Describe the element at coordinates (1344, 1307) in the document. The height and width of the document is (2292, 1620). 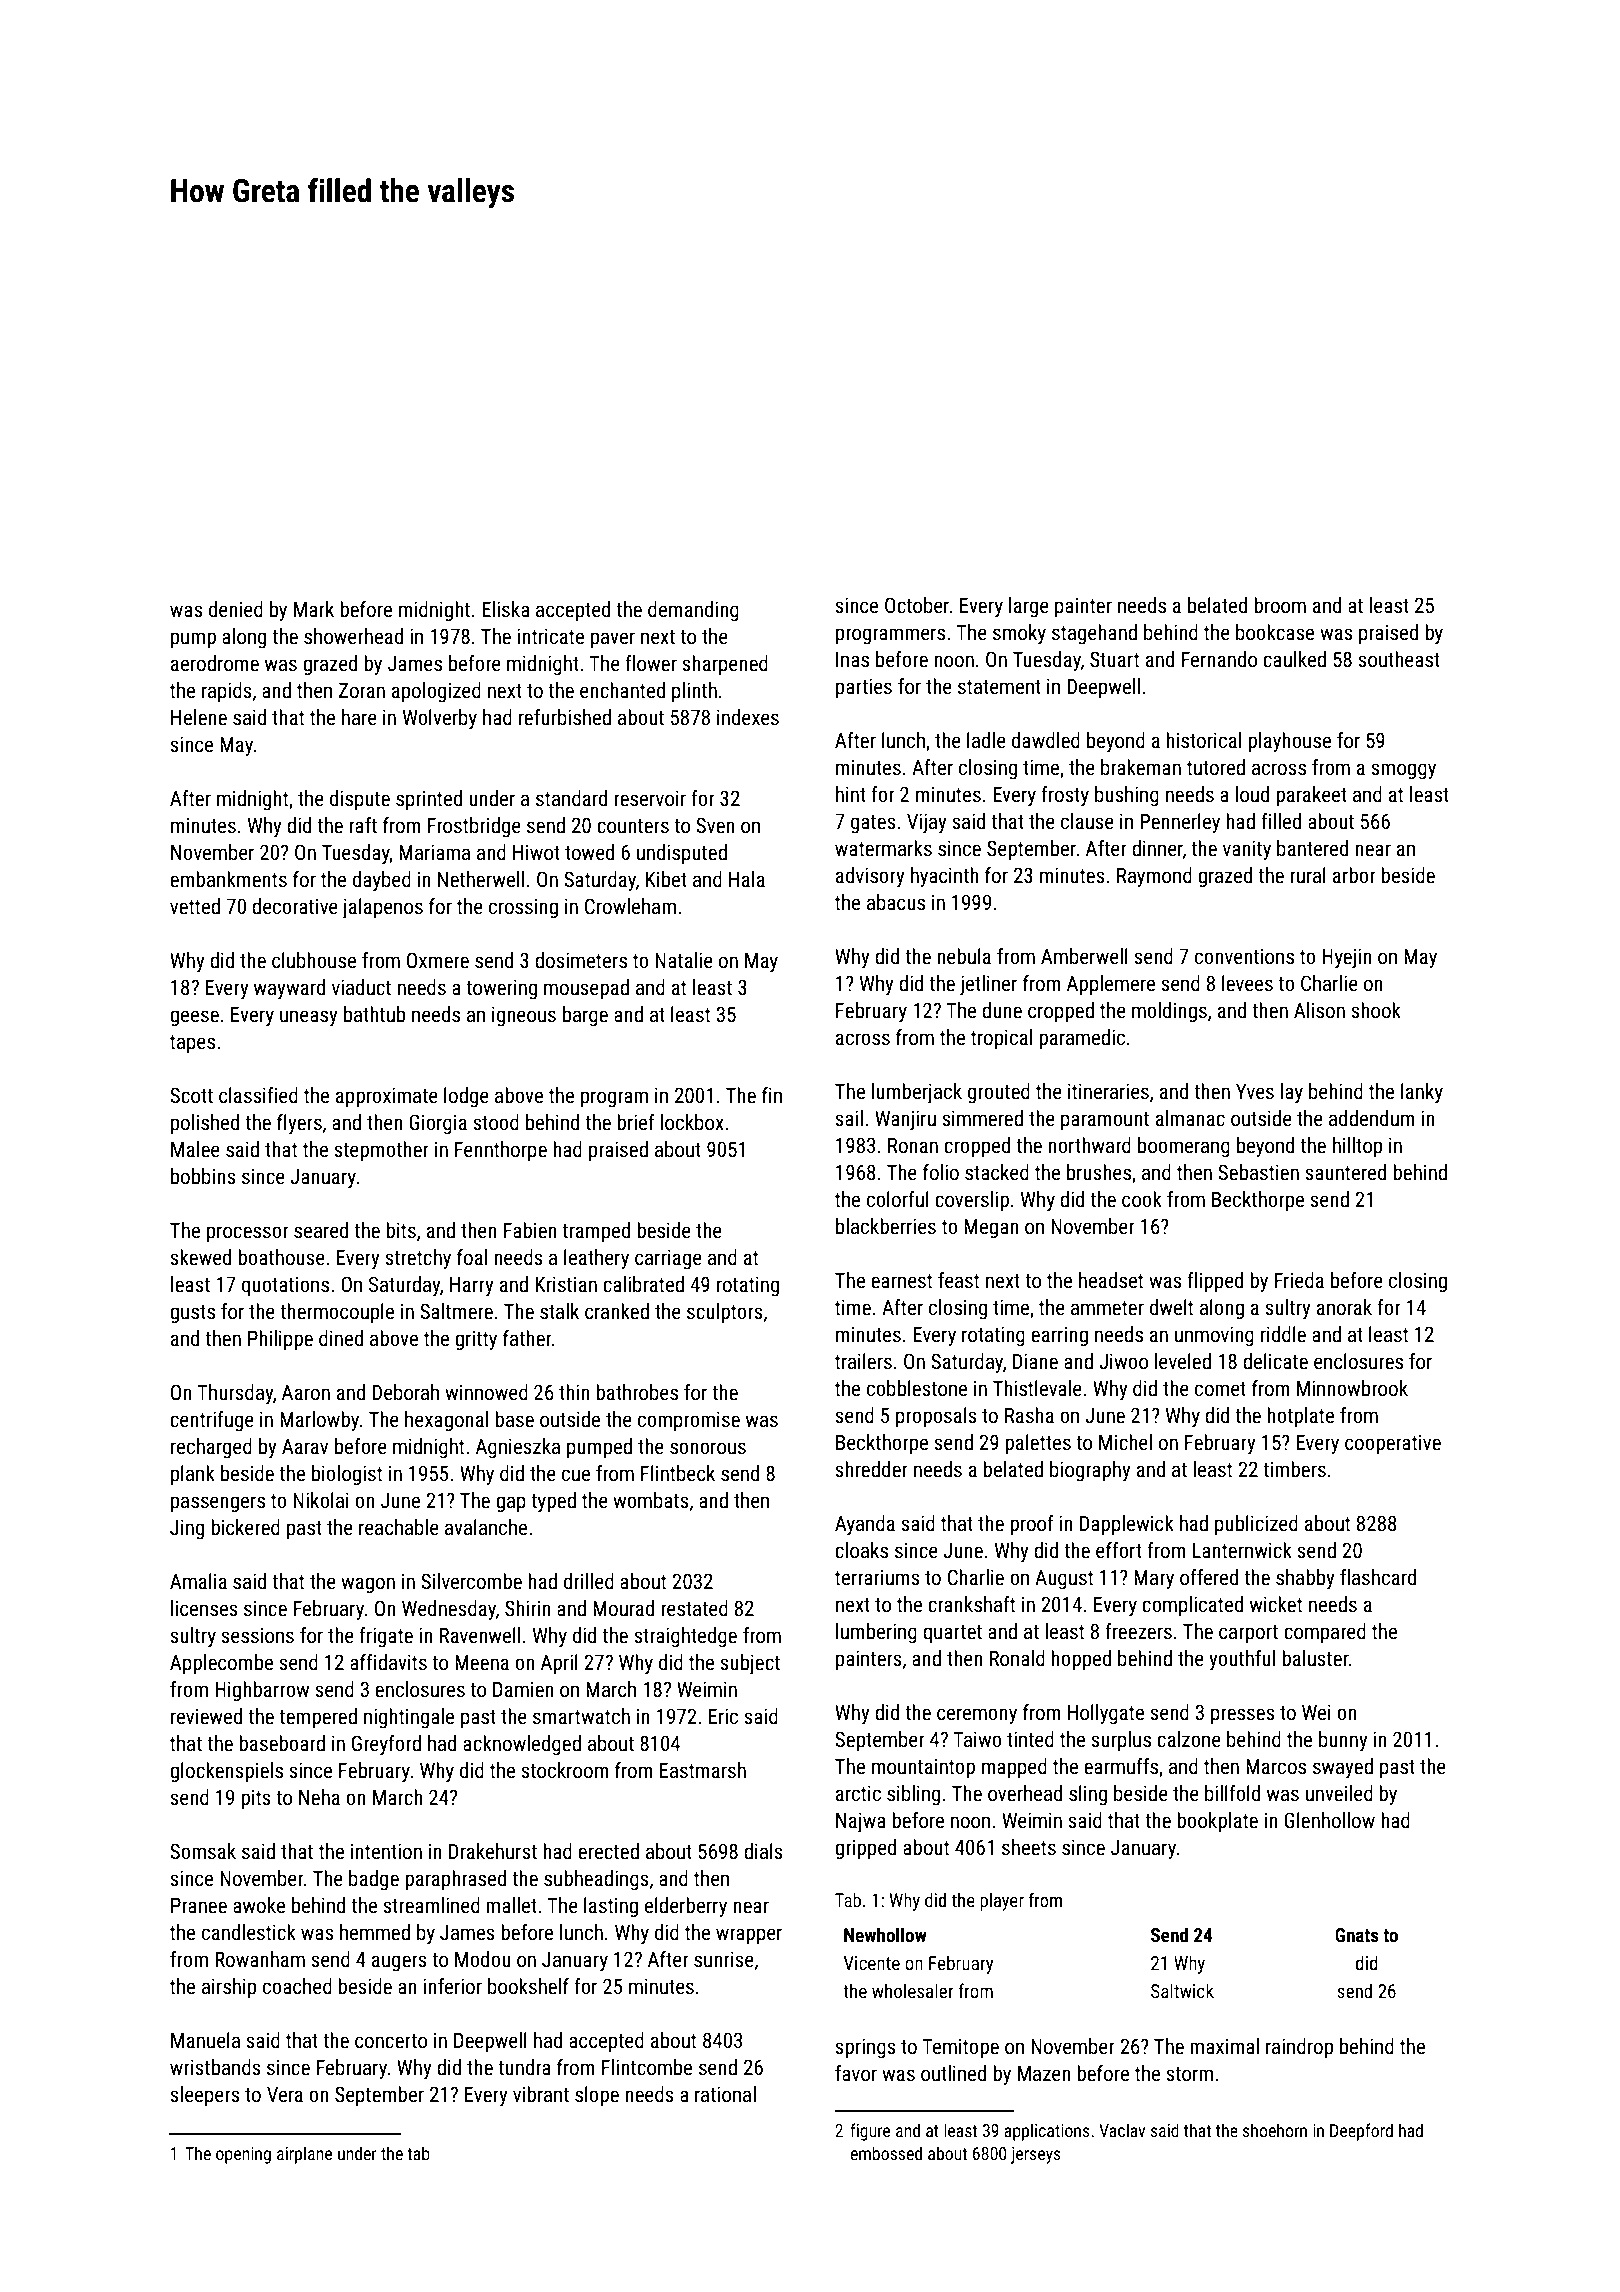
I see `anorak` at that location.
